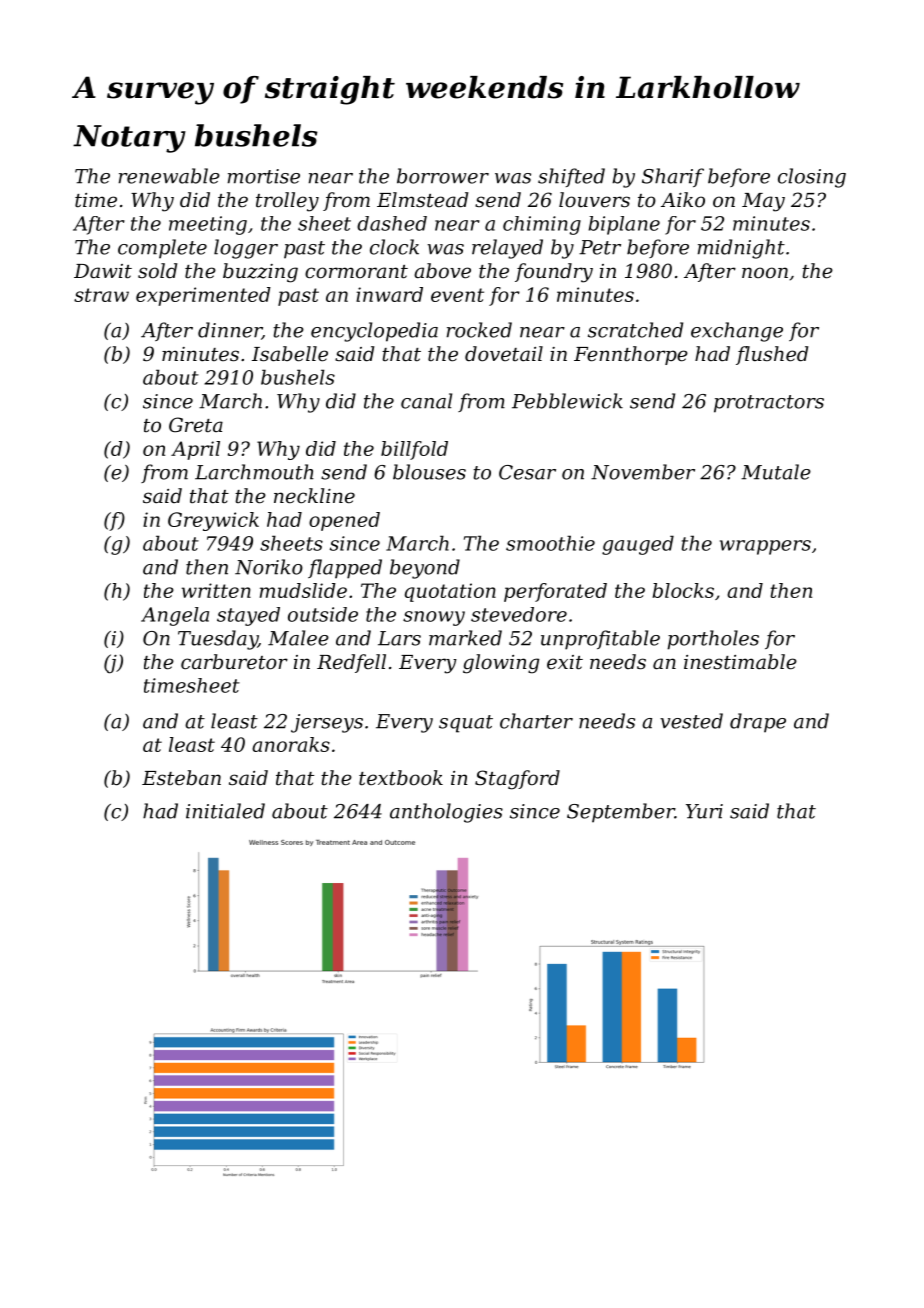 The image size is (924, 1308). Describe the element at coordinates (129, 139) in the image. I see `Notary` at that location.
